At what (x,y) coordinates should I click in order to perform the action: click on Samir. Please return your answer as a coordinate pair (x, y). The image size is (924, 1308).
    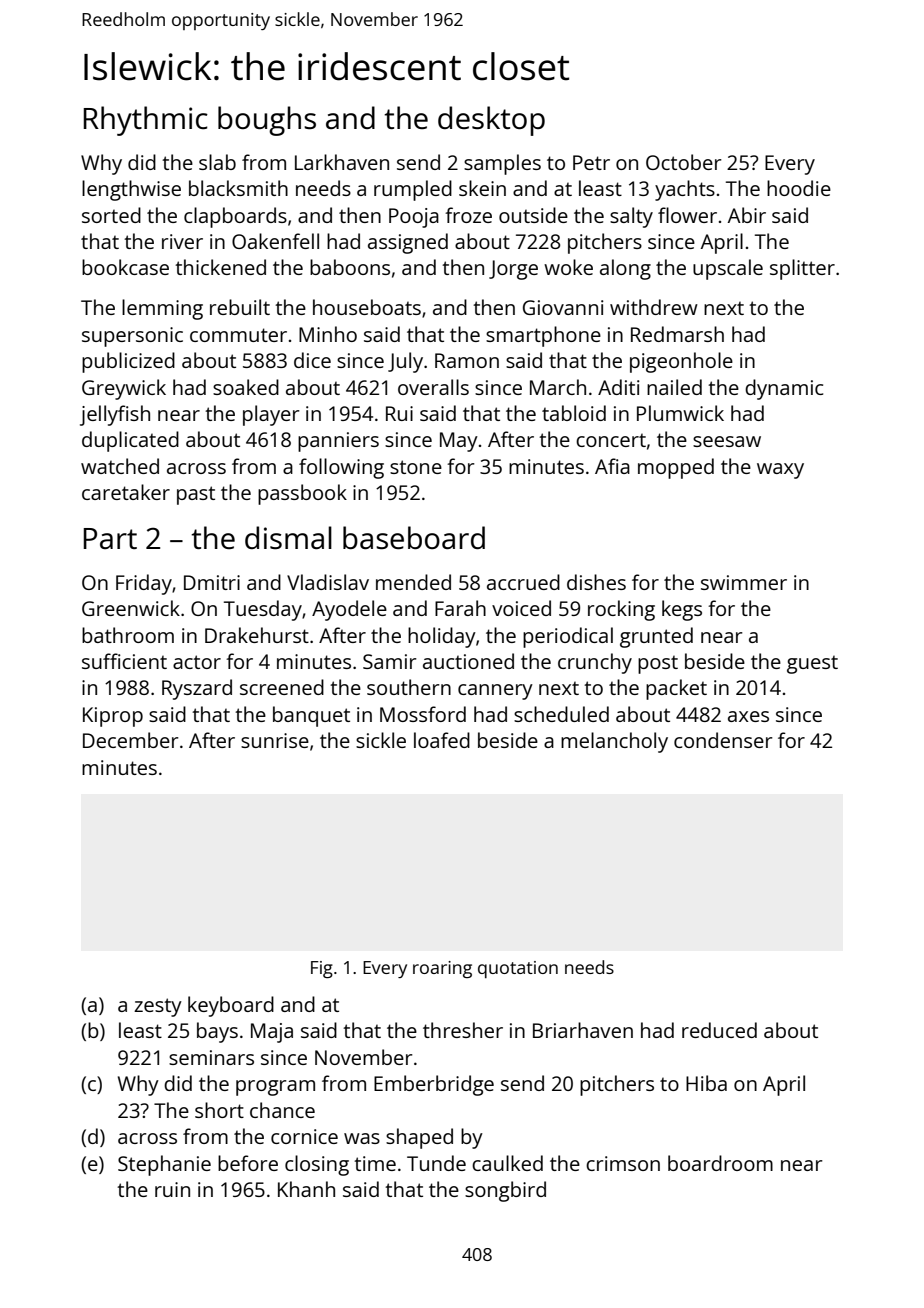
    Looking at the image, I should click on (389, 661).
